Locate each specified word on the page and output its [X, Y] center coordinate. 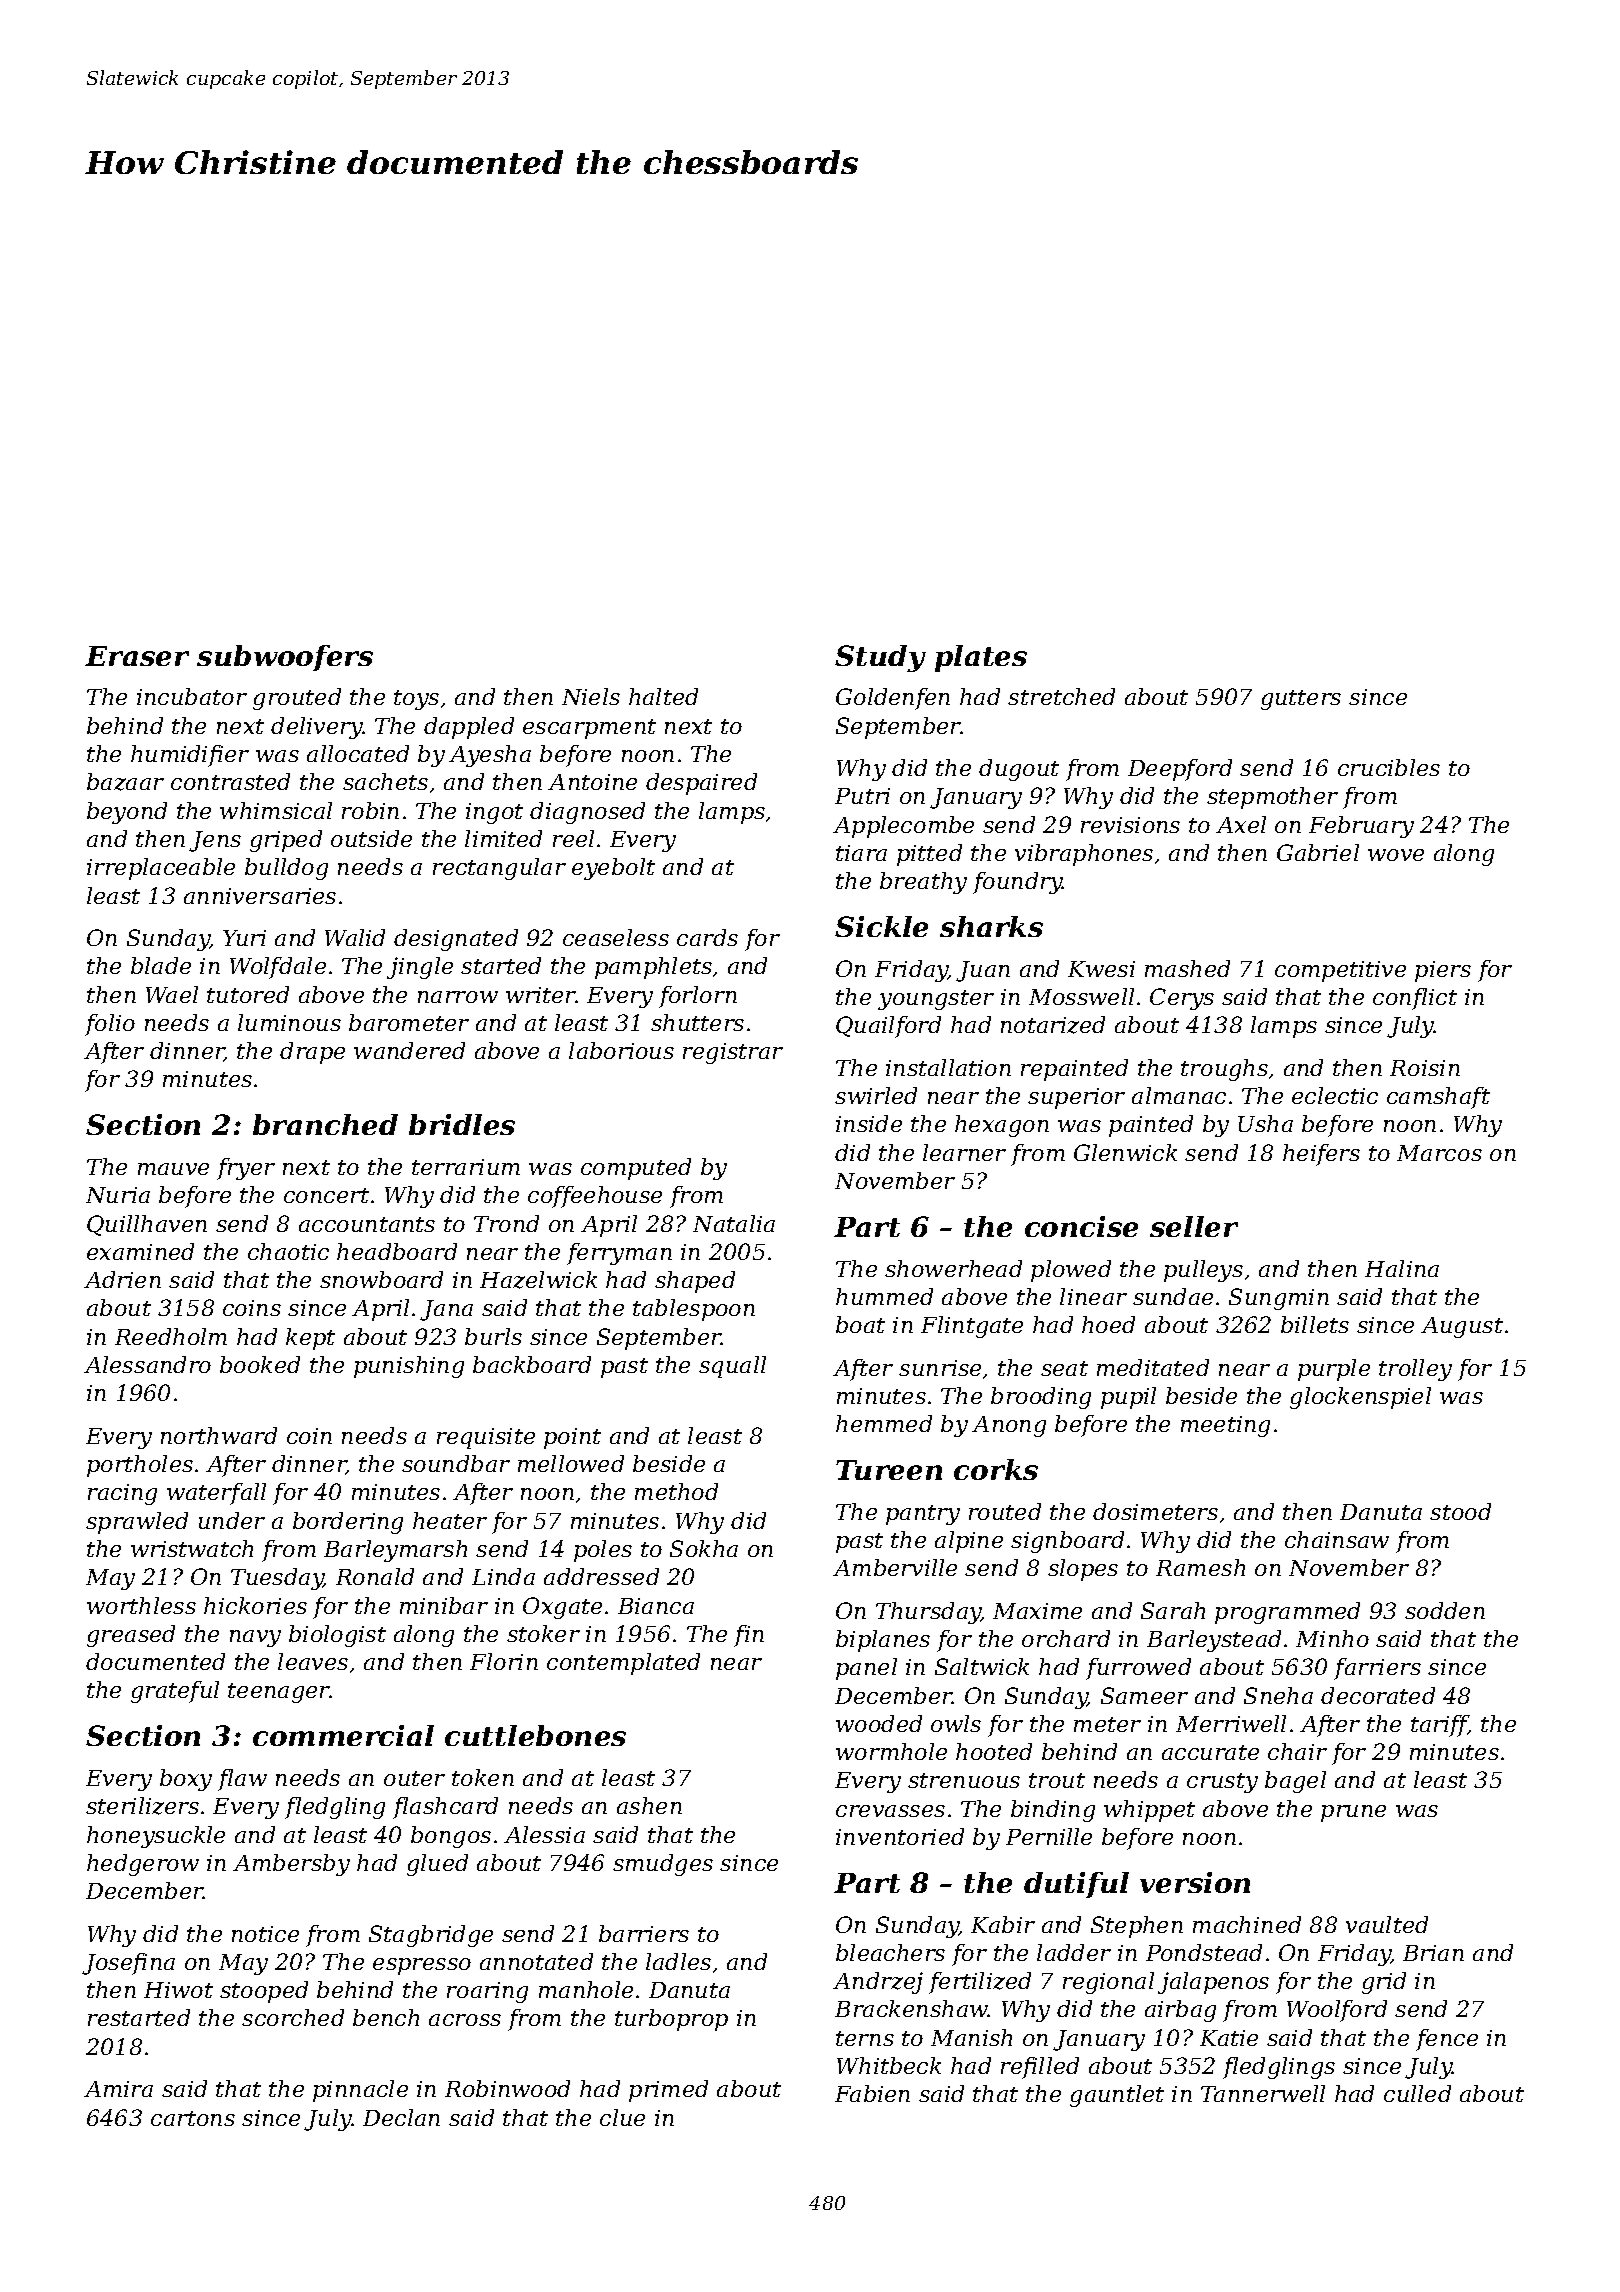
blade [161, 965]
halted [663, 696]
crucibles [1389, 767]
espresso [422, 1966]
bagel [1295, 1782]
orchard [1066, 1638]
